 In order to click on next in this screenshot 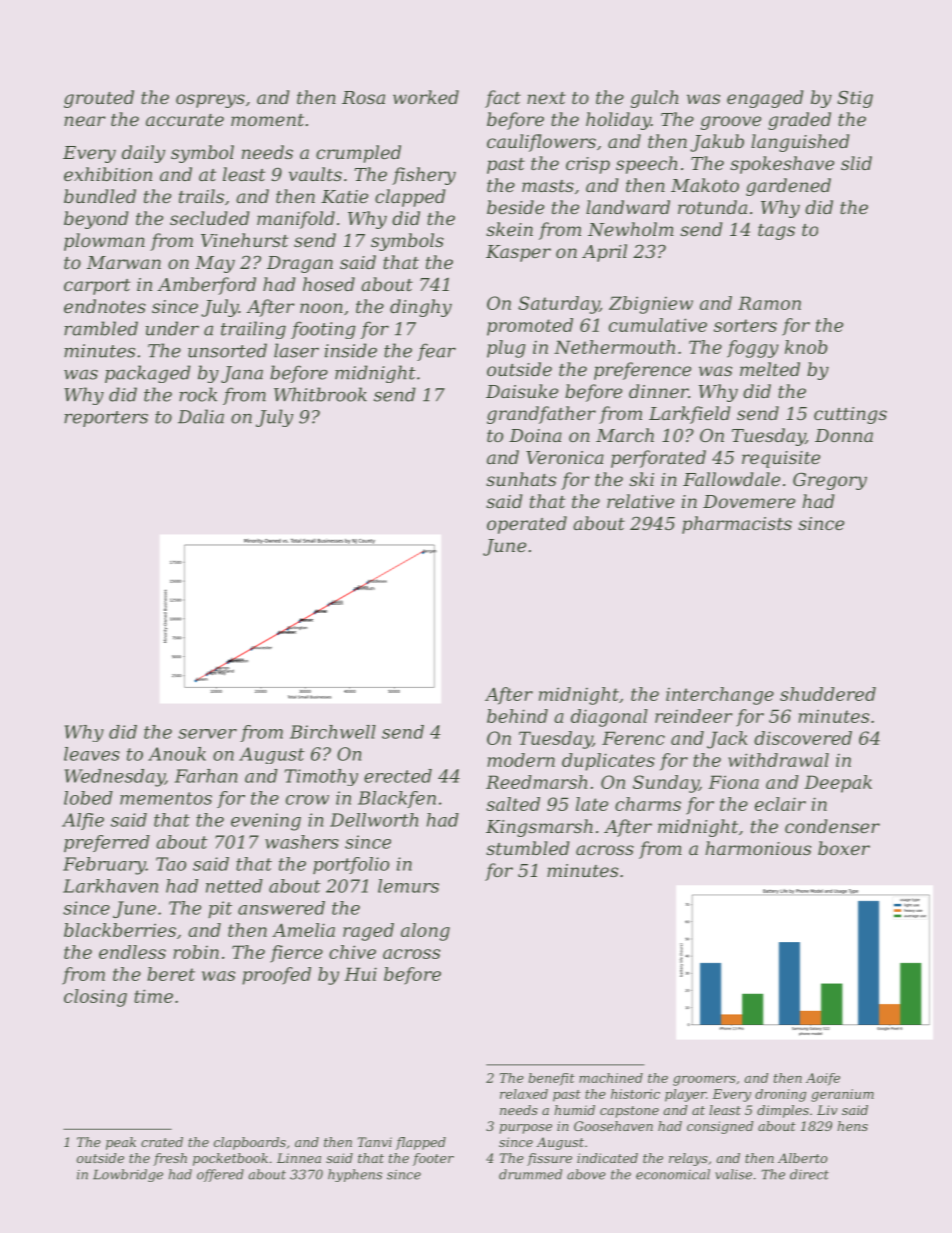, I will do `click(546, 98)`.
